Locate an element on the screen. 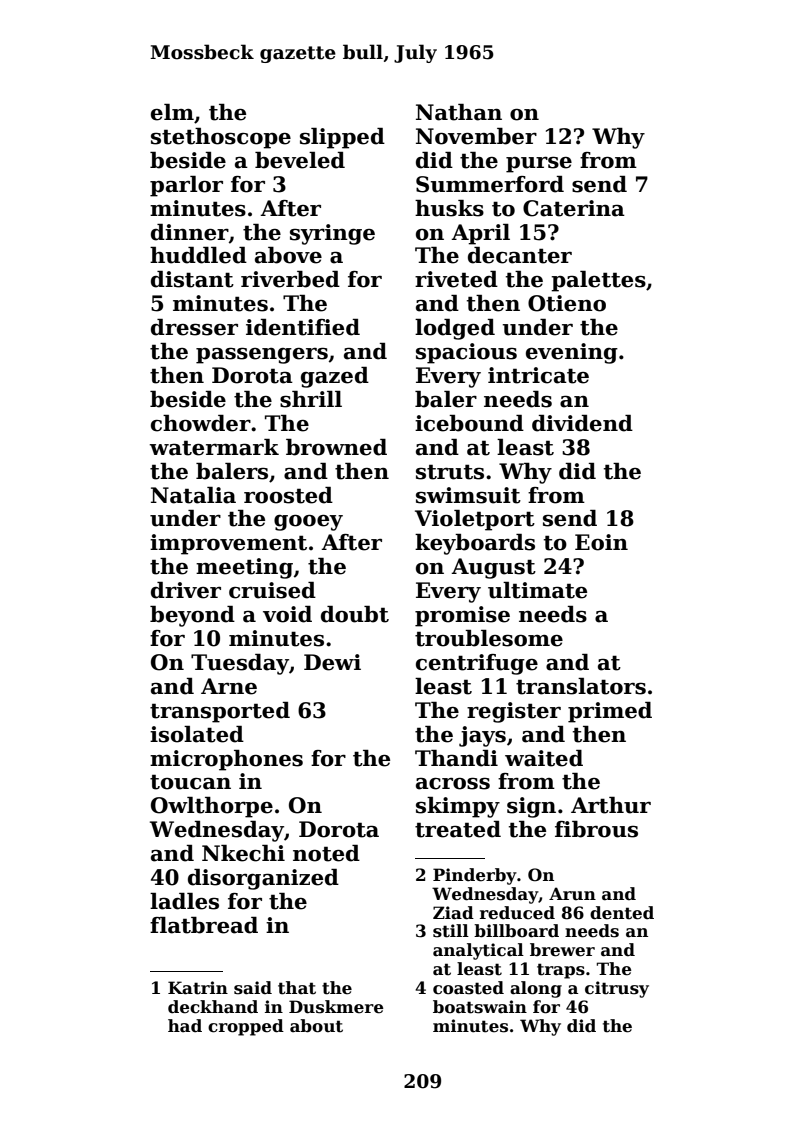 The image size is (807, 1145). purse is located at coordinates (539, 165).
